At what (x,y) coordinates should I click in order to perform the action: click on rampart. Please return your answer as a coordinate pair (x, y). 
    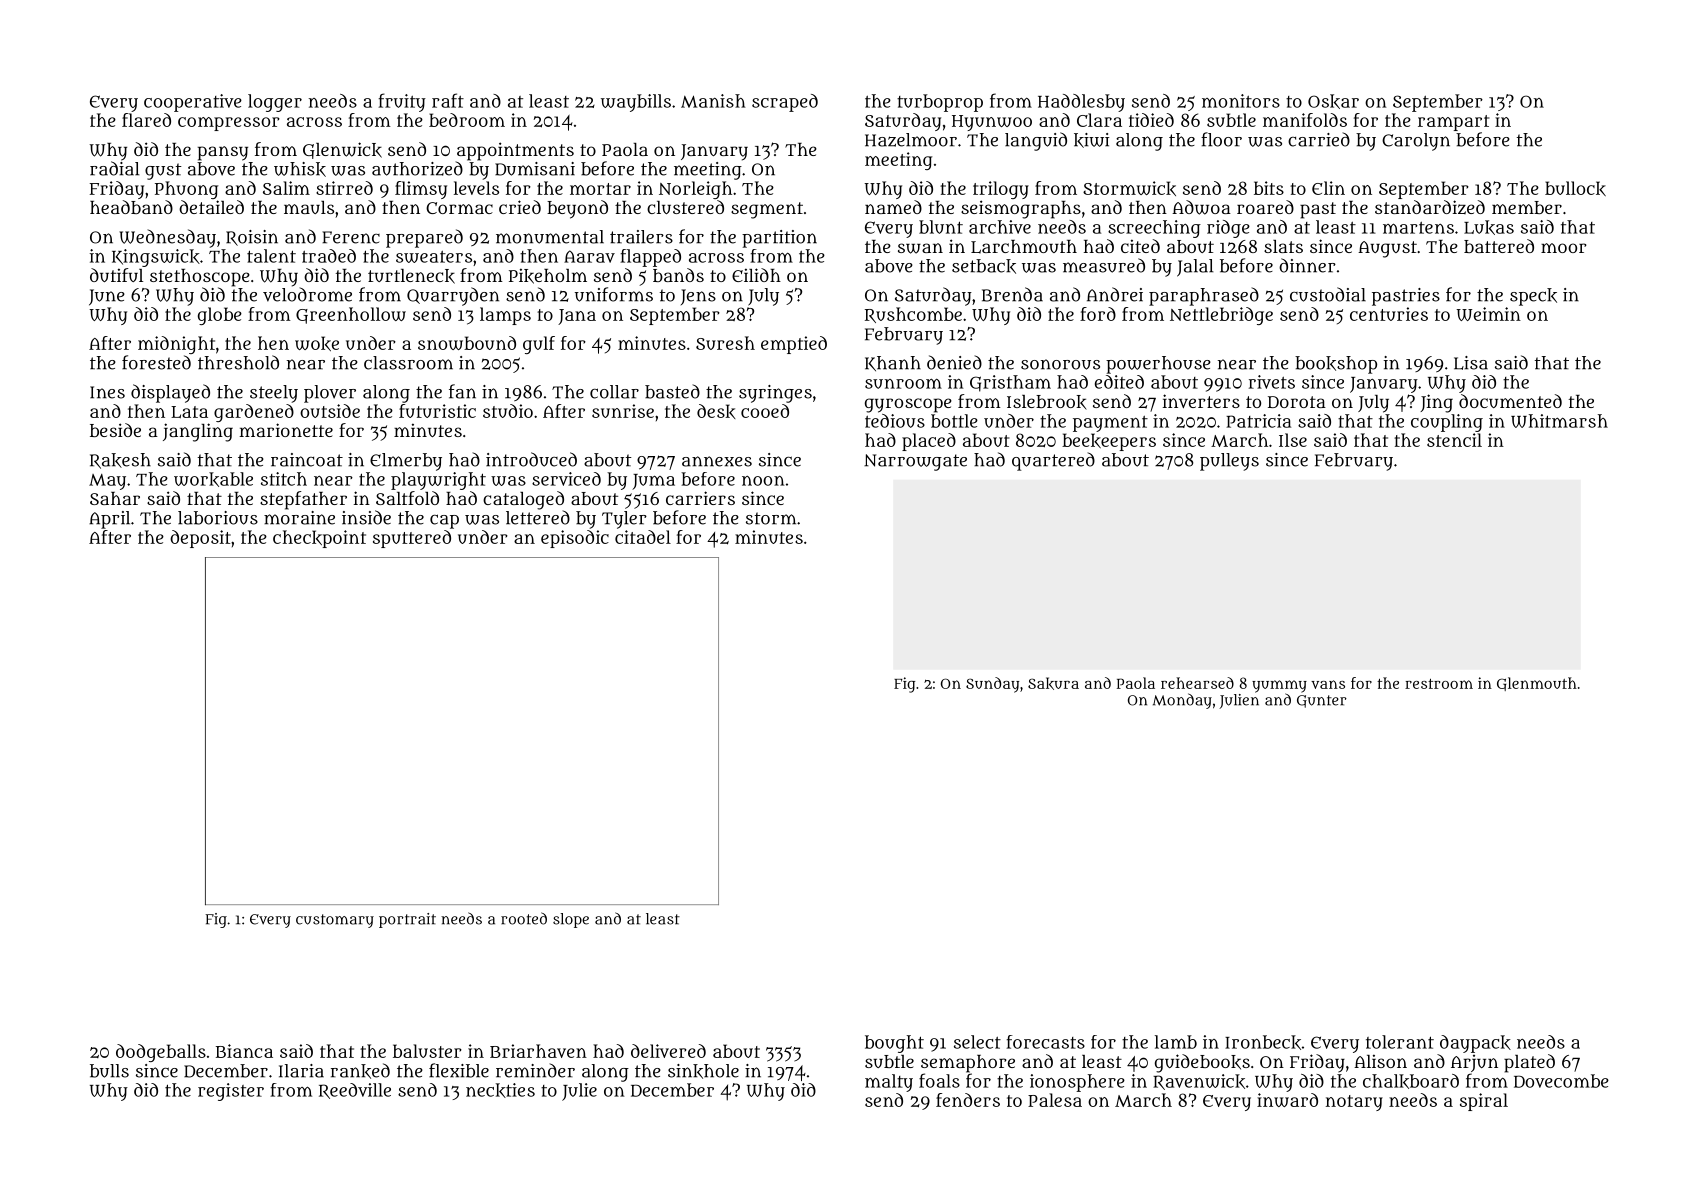
    Looking at the image, I should click on (1453, 123).
